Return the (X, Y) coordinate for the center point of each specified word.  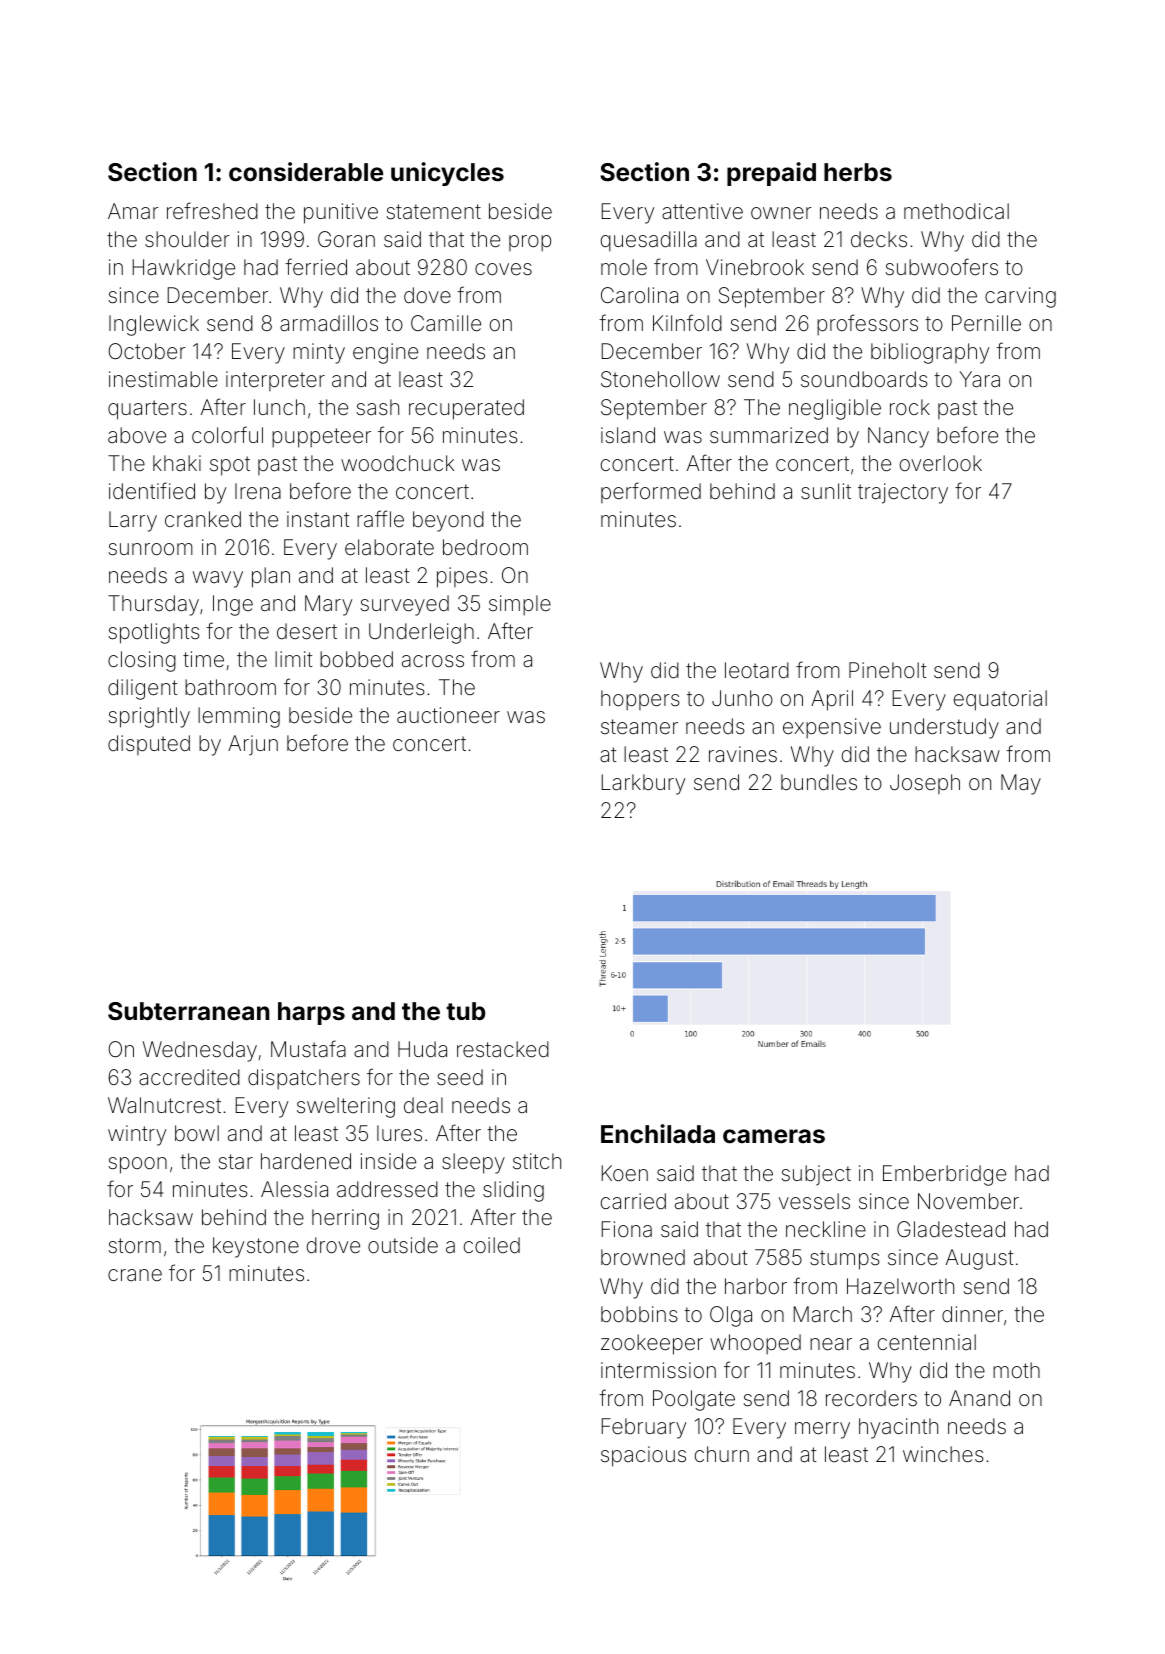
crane (135, 1275)
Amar (133, 211)
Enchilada (658, 1134)
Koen (625, 1173)
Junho (742, 698)
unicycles (447, 174)
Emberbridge (944, 1175)
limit (293, 659)
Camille (446, 323)
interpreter (275, 381)
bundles (819, 782)
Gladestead (951, 1229)
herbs (858, 172)
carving (1020, 297)
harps (311, 1013)
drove (333, 1245)
